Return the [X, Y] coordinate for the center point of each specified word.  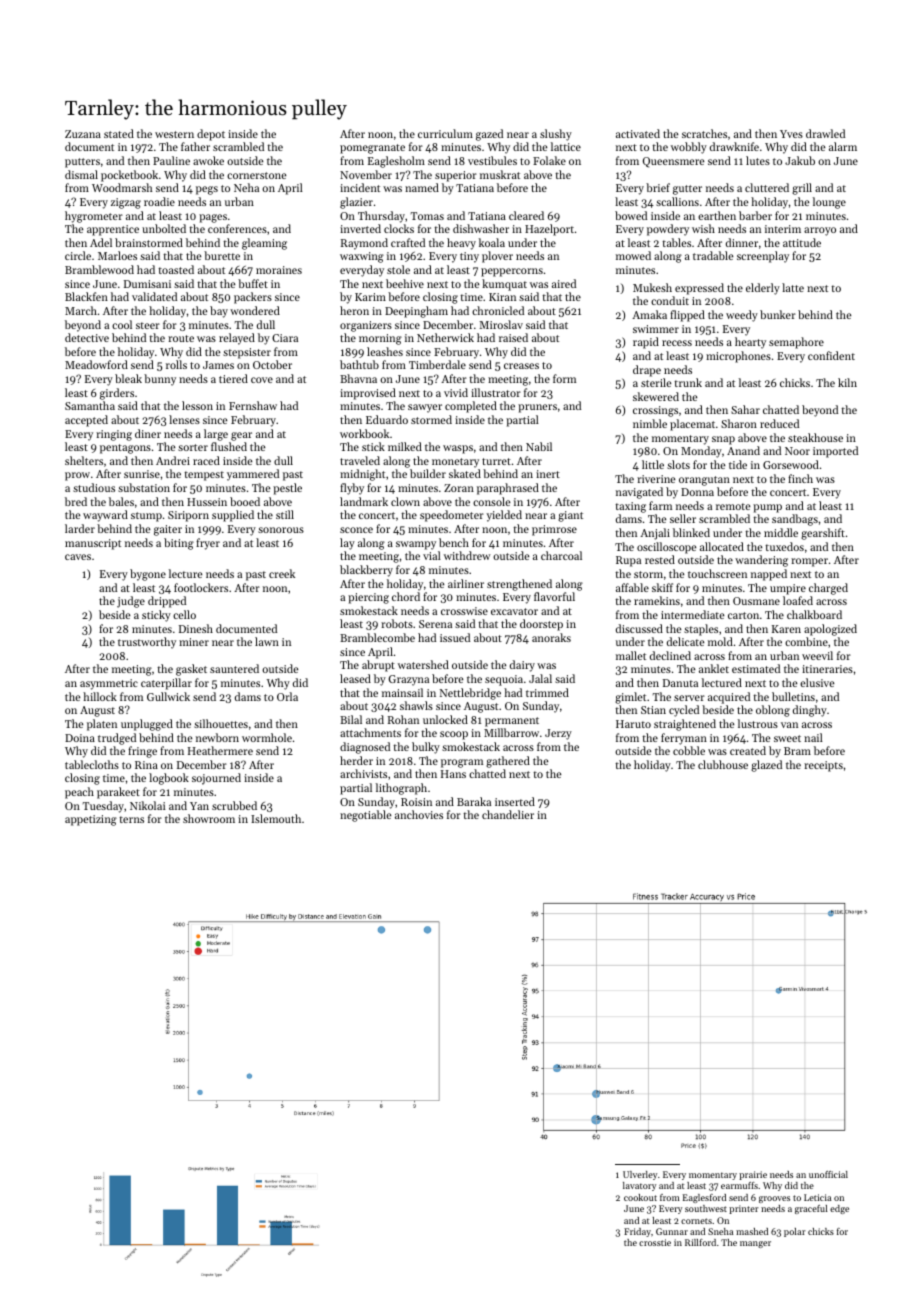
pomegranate [372, 149]
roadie [159, 201]
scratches [704, 133]
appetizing [91, 820]
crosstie [655, 1242]
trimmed [547, 692]
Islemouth [276, 818]
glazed [766, 766]
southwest [706, 1208]
